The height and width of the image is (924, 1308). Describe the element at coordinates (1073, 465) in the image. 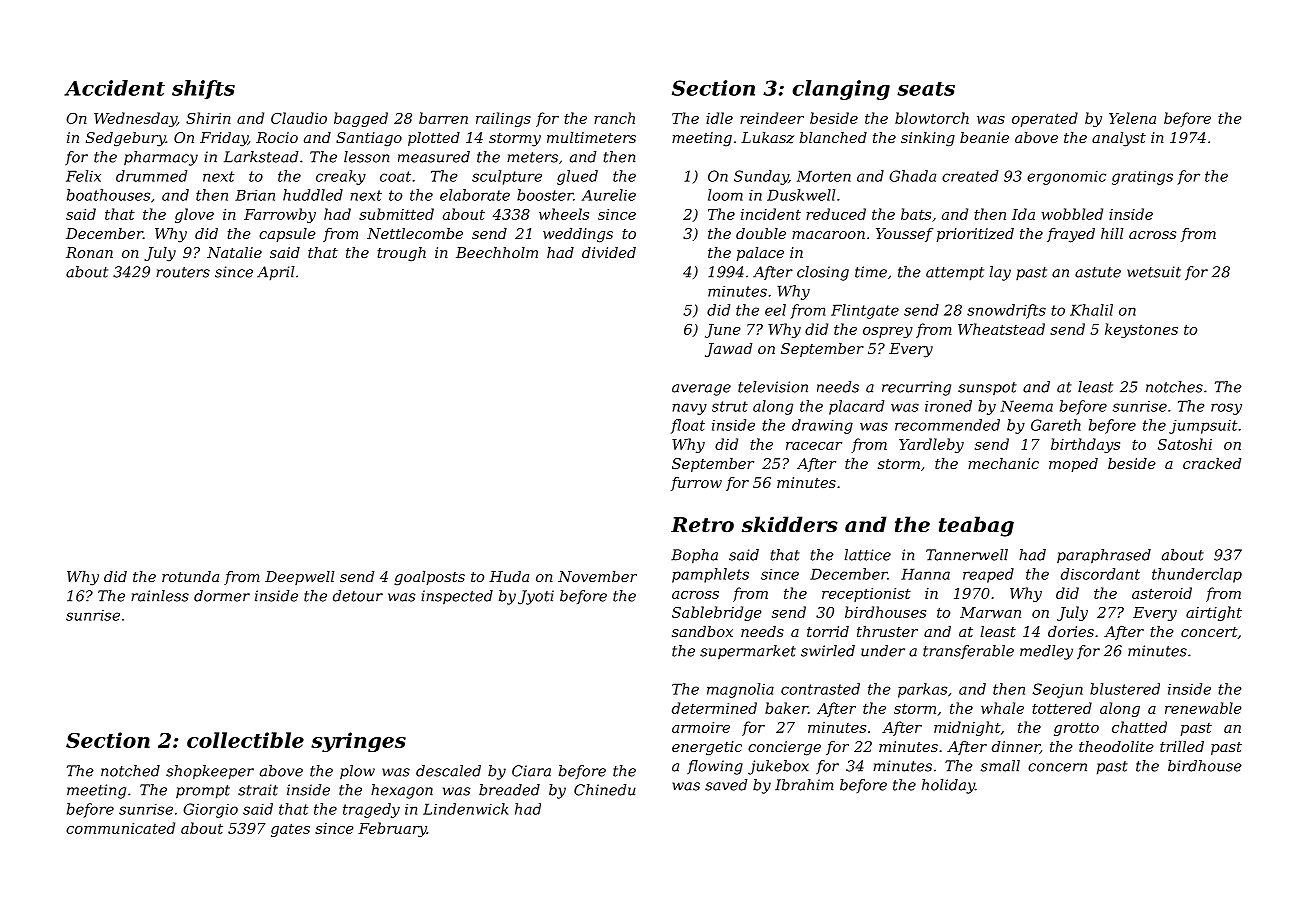

I see `moped` at that location.
